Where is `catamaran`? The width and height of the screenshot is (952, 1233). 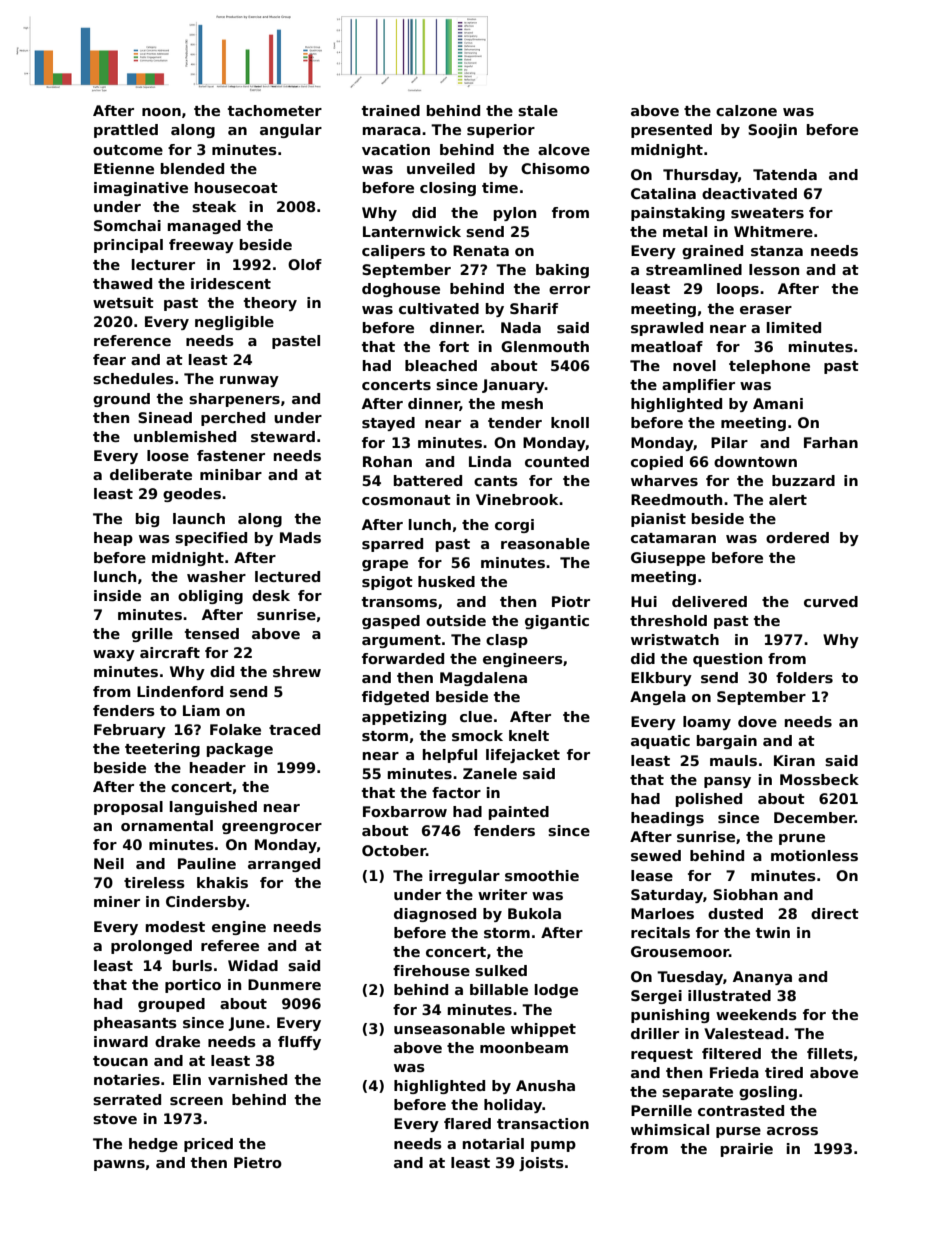 catamaran is located at coordinates (673, 538).
